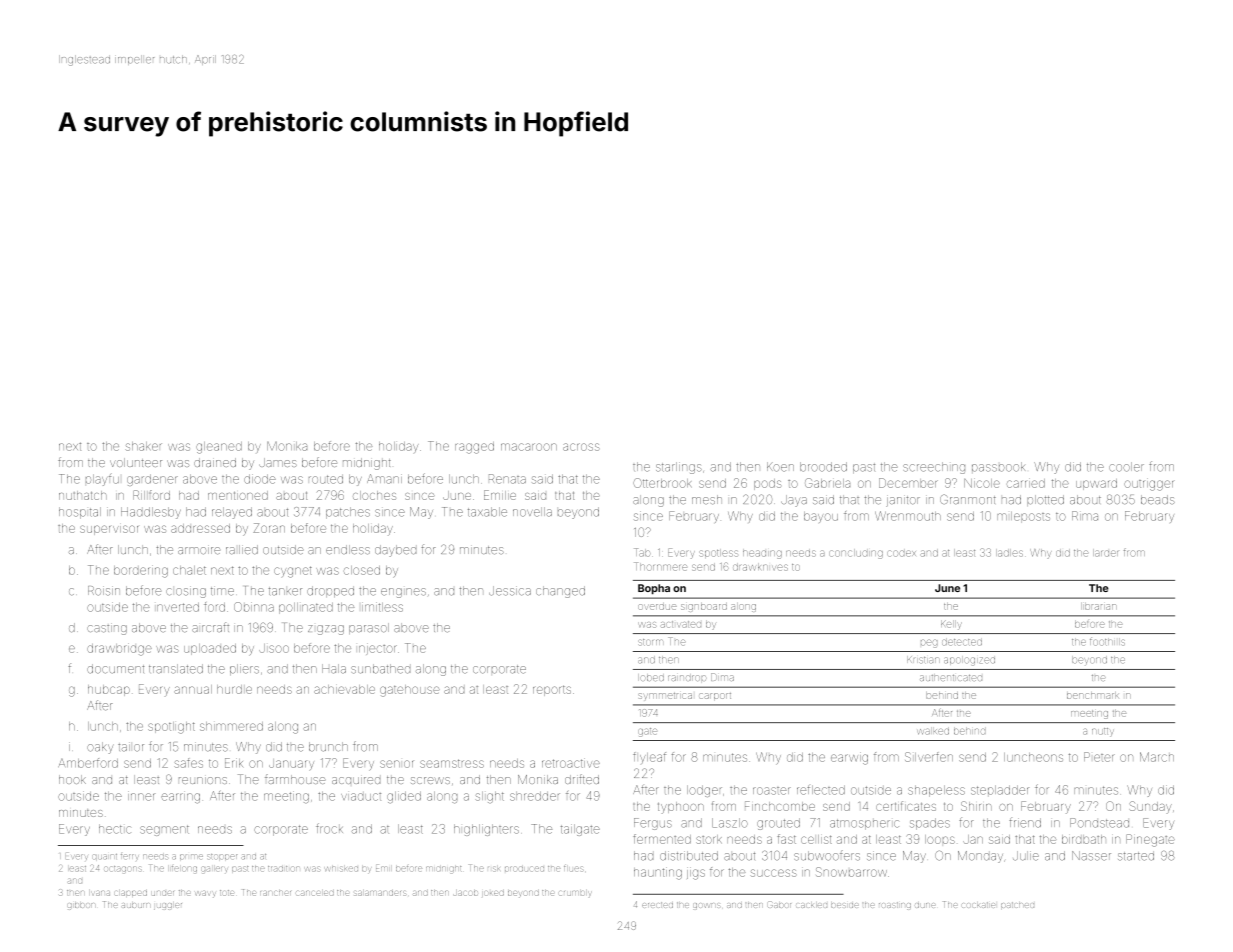  Describe the element at coordinates (780, 467) in the image. I see `Koen` at that location.
